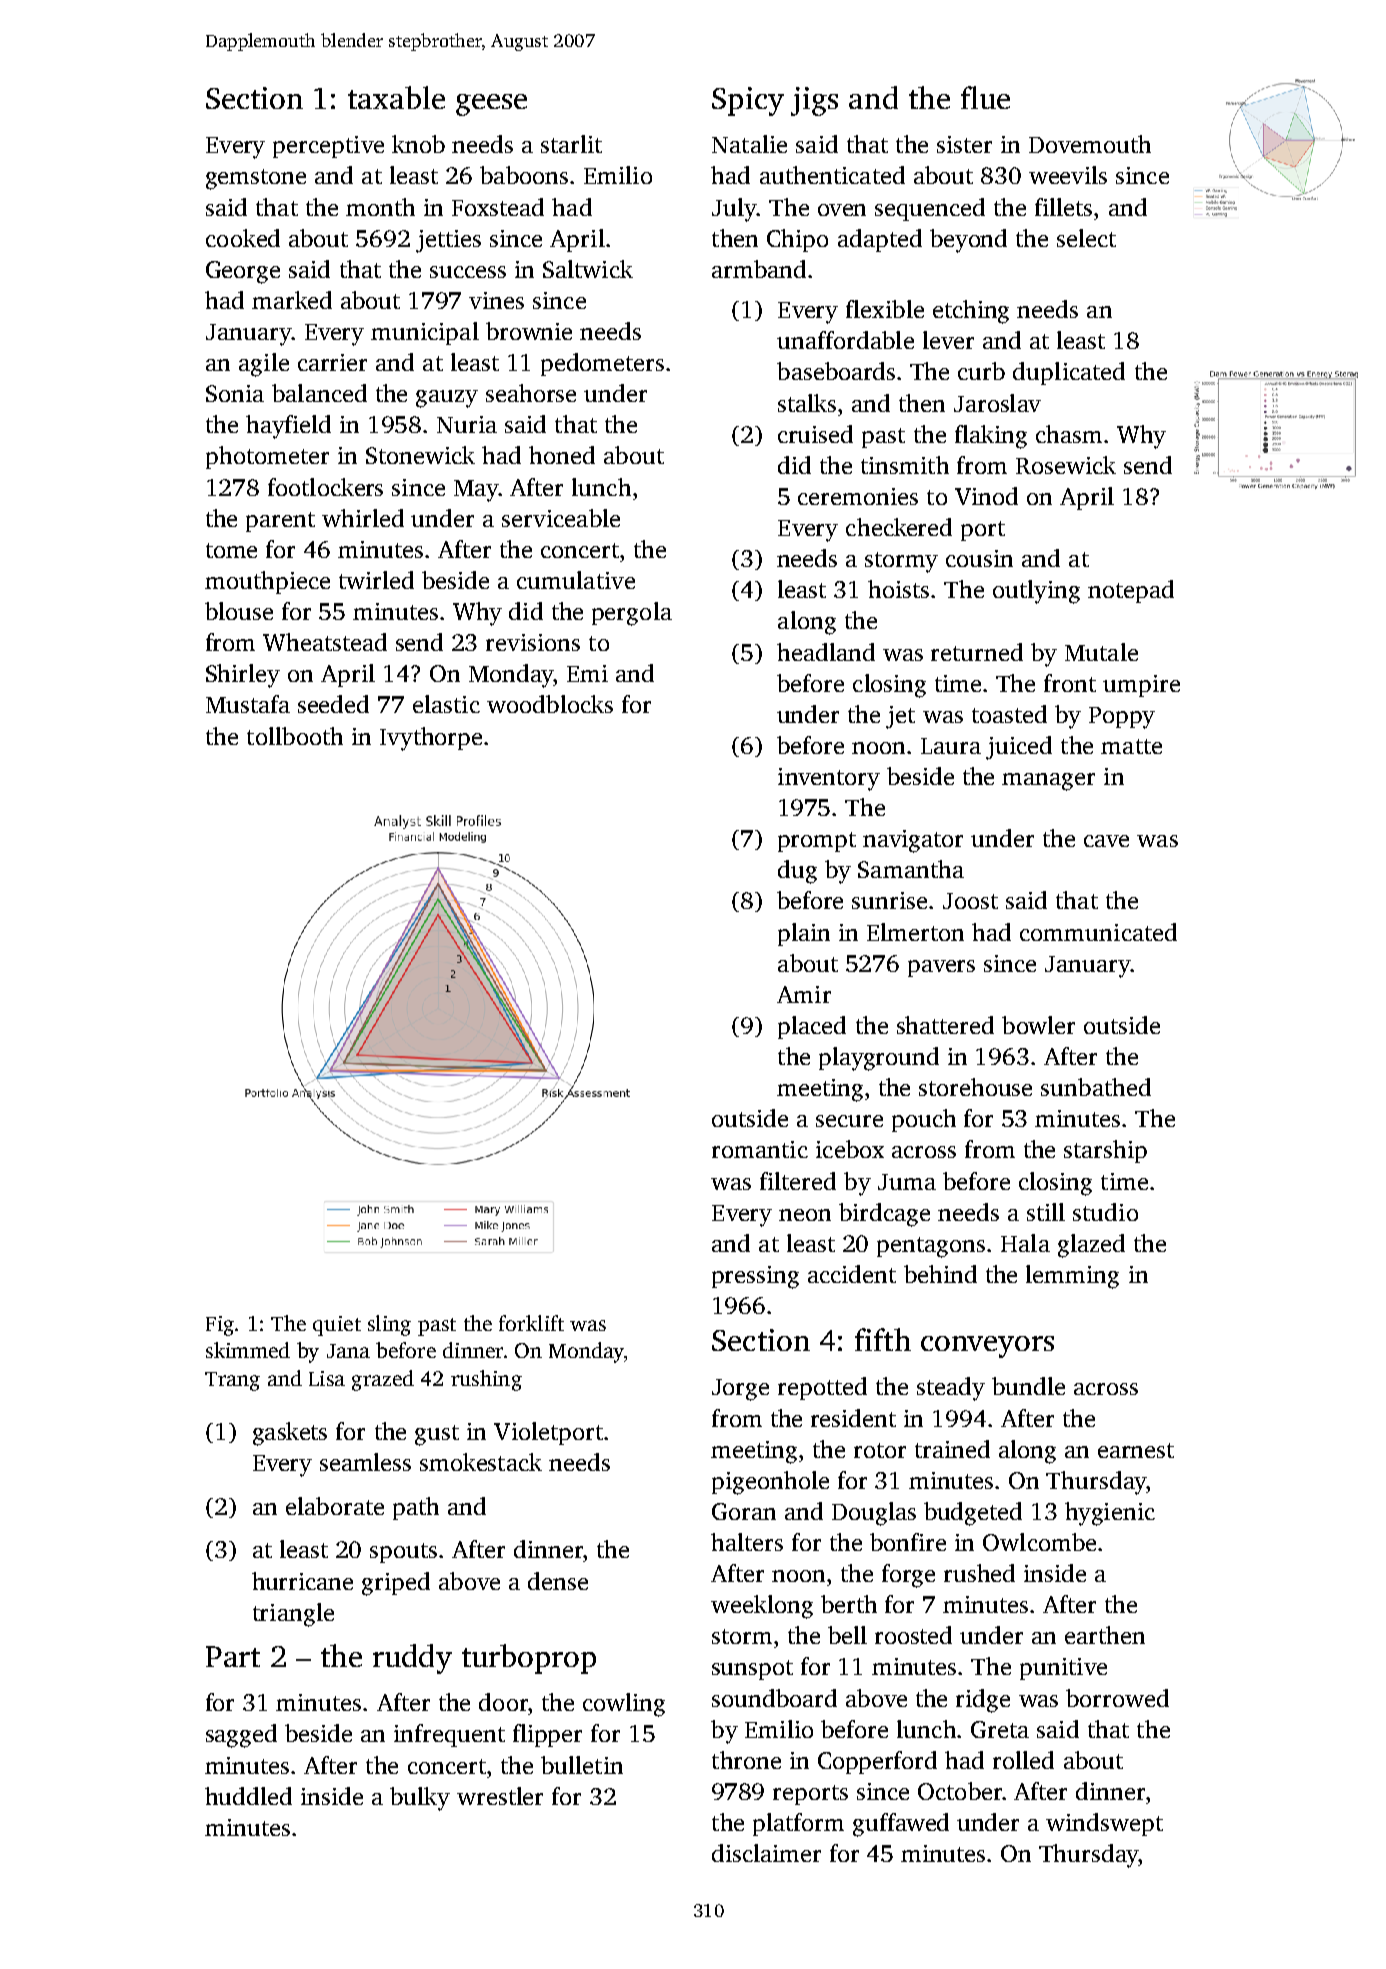 This page has width=1386, height=1969. I want to click on Ivythorpe, so click(431, 739).
